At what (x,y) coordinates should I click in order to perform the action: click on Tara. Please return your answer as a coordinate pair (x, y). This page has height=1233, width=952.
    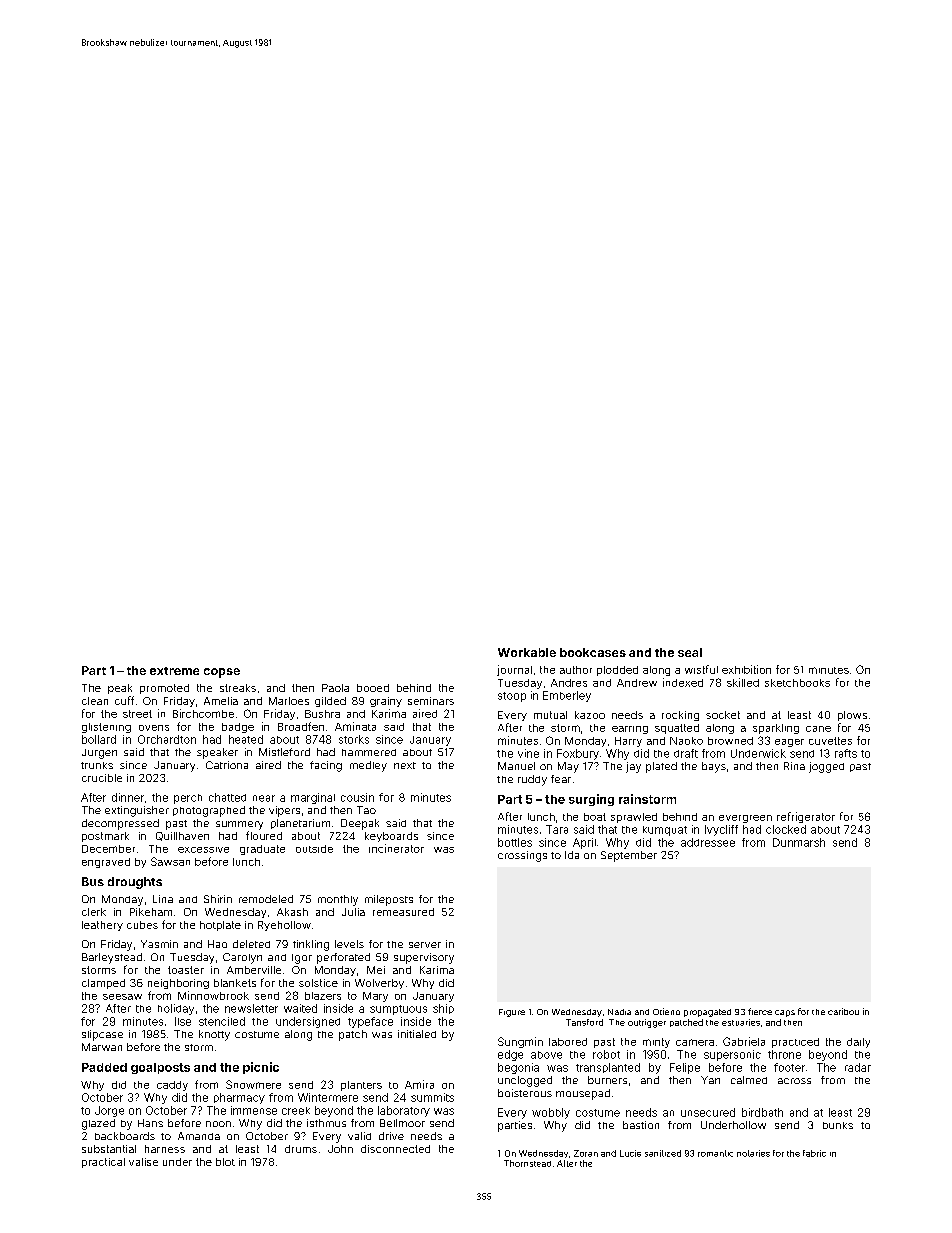
    Looking at the image, I should click on (557, 829).
